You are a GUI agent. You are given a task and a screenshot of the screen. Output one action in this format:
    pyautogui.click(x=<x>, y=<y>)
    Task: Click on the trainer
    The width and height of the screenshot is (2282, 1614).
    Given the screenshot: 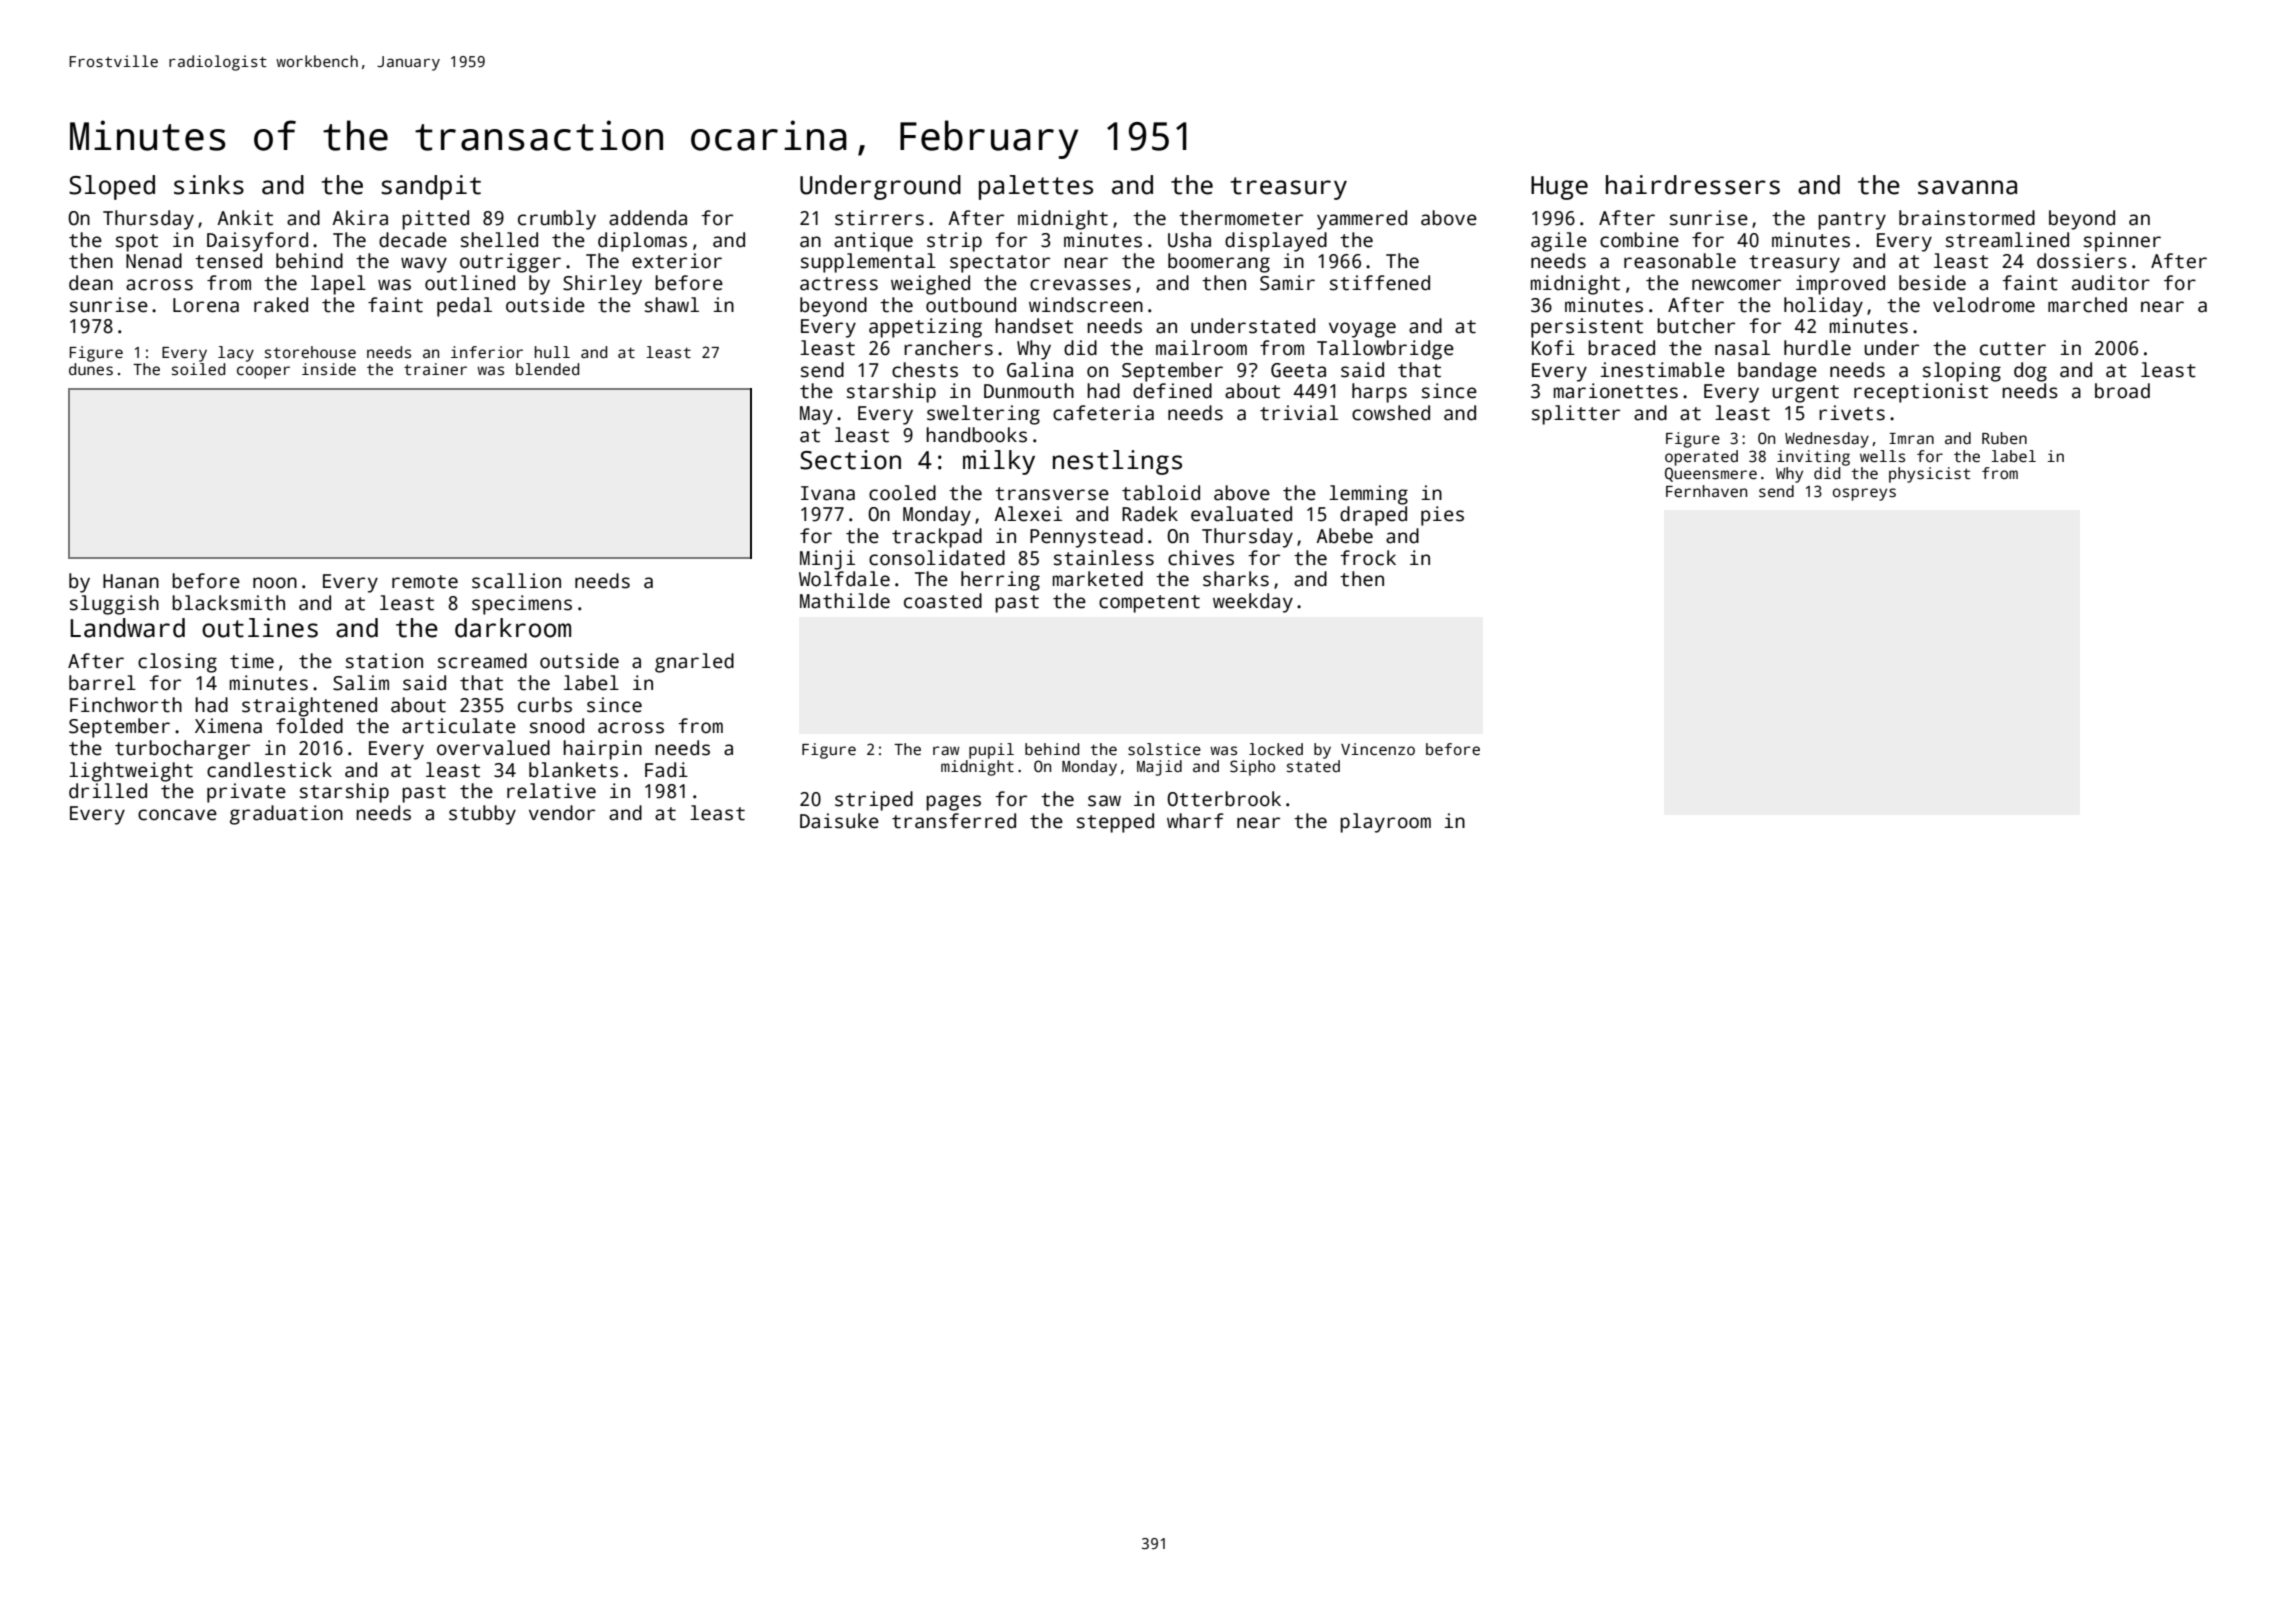 What is the action you would take?
    pyautogui.click(x=435, y=369)
